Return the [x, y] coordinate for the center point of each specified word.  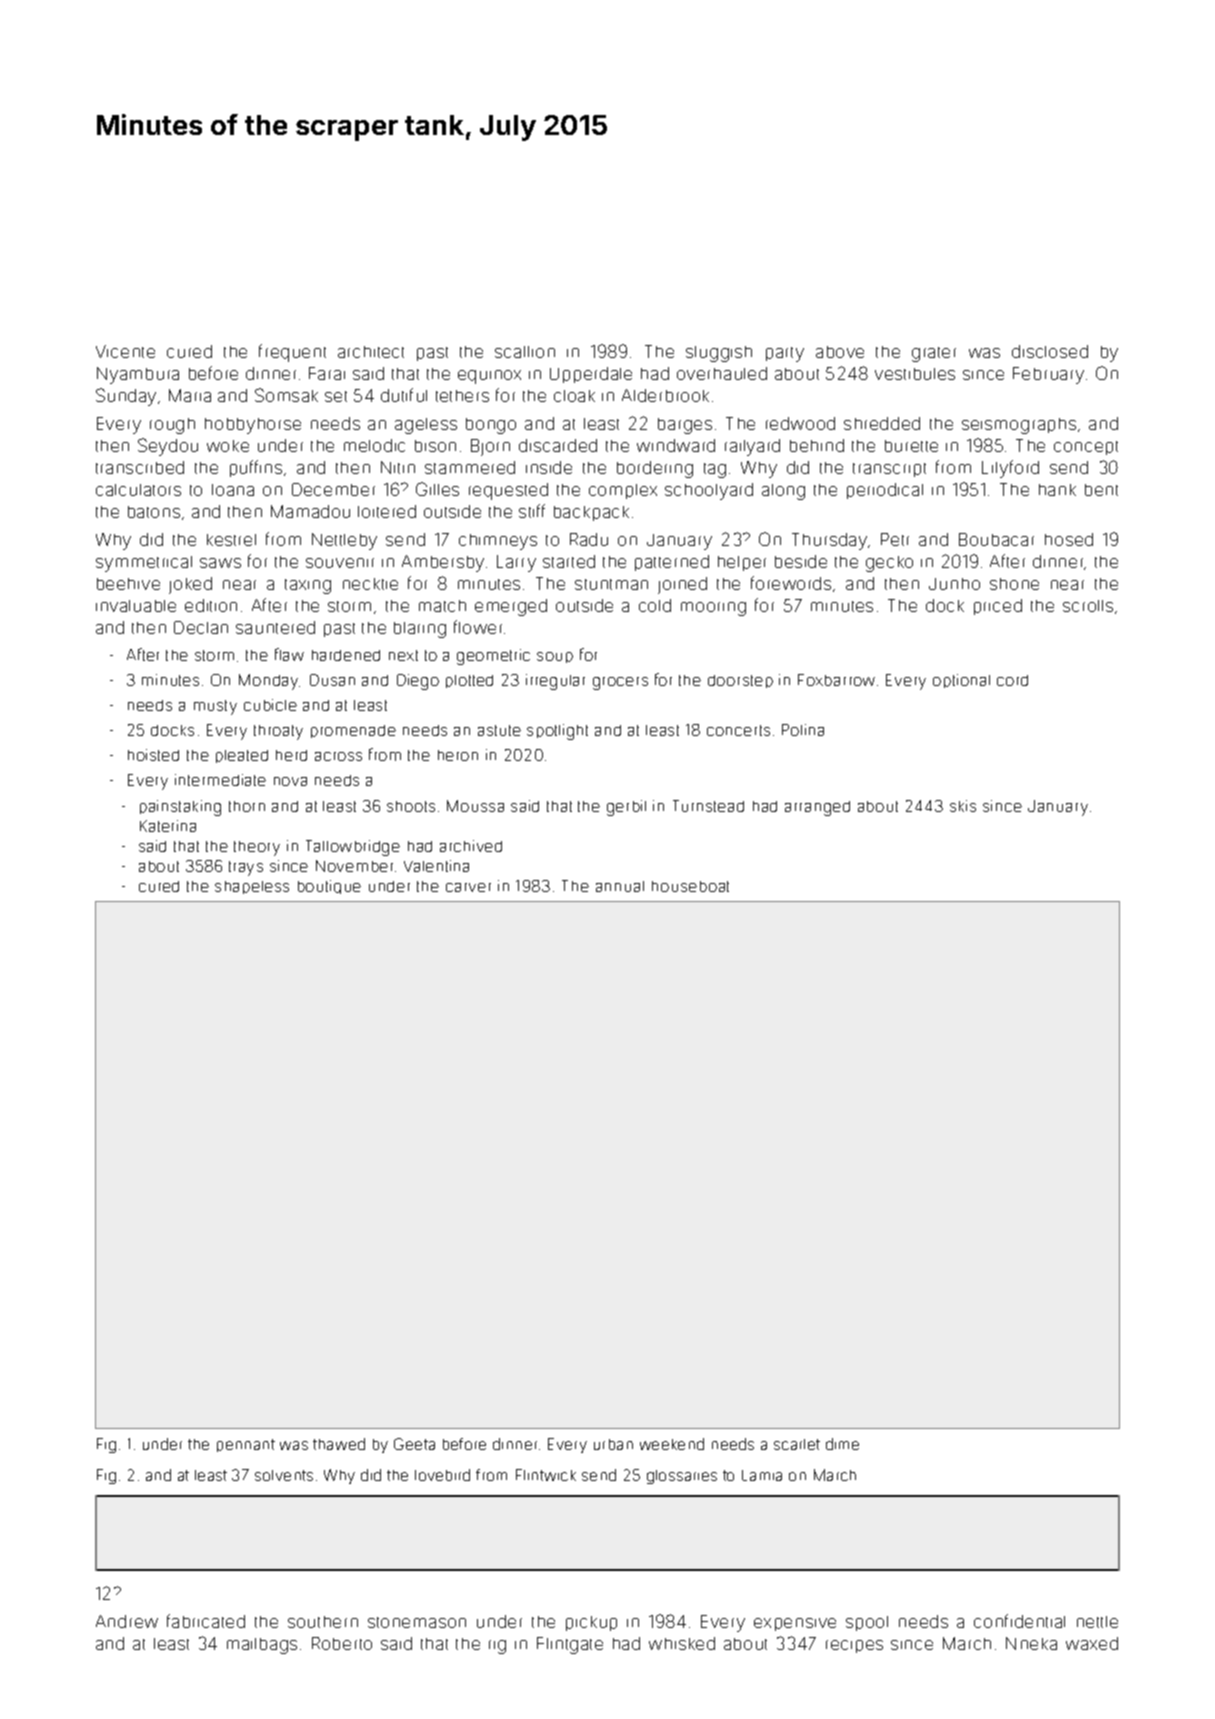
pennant [246, 1445]
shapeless [252, 887]
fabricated [206, 1621]
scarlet [797, 1444]
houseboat [690, 886]
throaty [278, 732]
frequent [292, 353]
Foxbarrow [836, 680]
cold [655, 605]
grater [934, 354]
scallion [525, 352]
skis [963, 806]
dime [842, 1444]
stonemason [417, 1622]
